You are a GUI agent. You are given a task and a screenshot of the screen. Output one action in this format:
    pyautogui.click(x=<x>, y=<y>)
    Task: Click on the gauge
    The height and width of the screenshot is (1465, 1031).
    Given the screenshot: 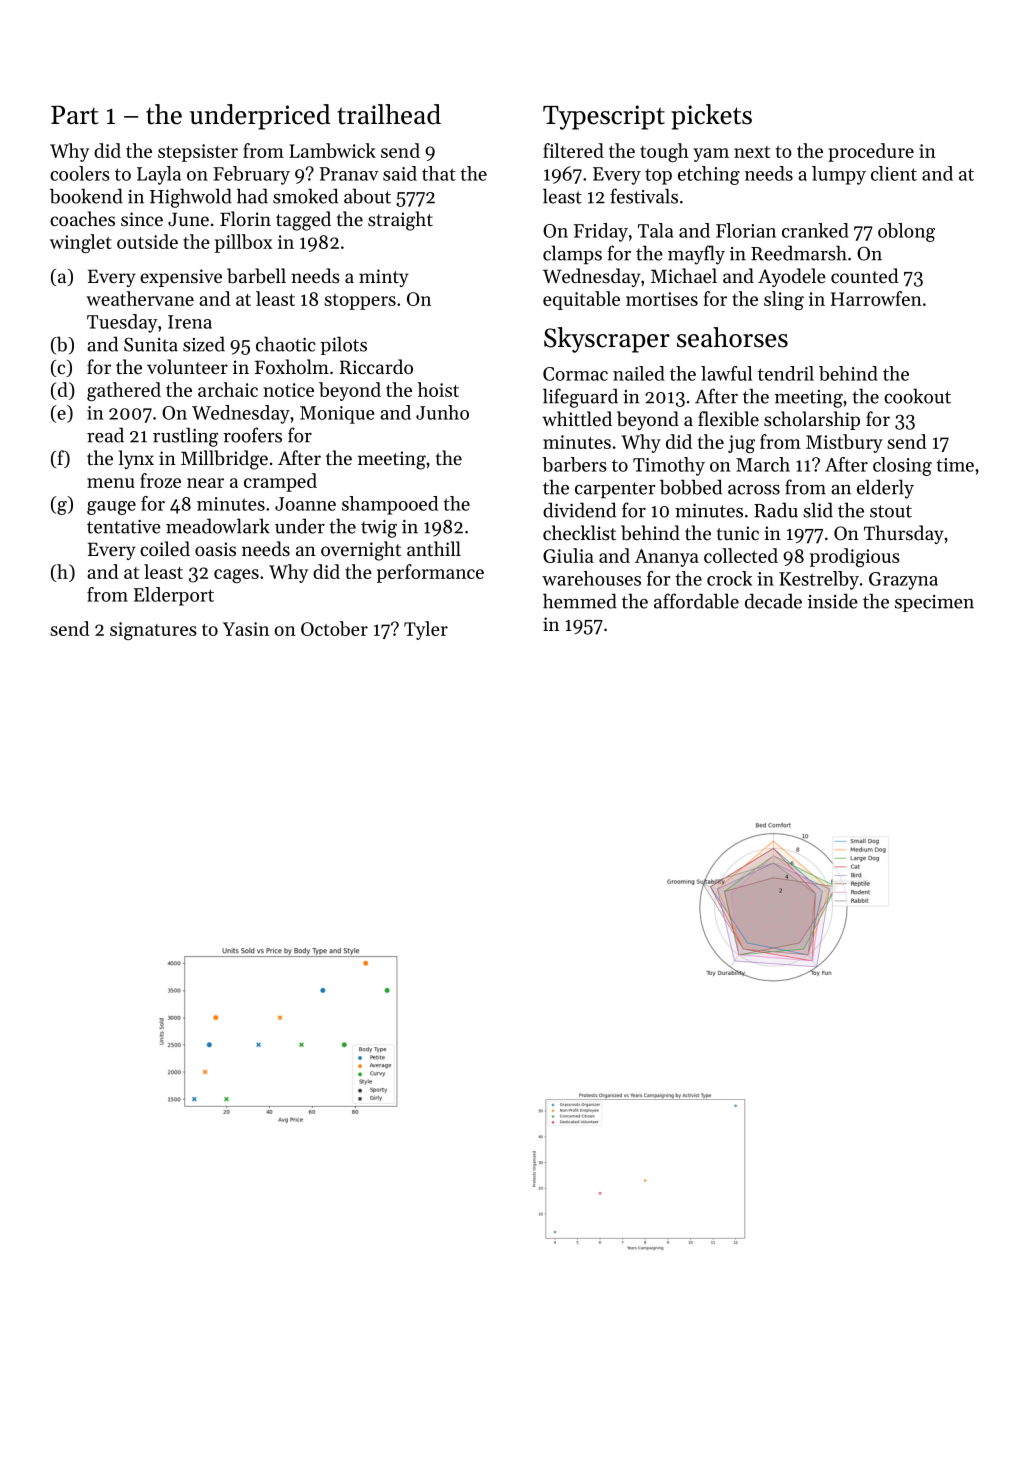 What is the action you would take?
    pyautogui.click(x=111, y=508)
